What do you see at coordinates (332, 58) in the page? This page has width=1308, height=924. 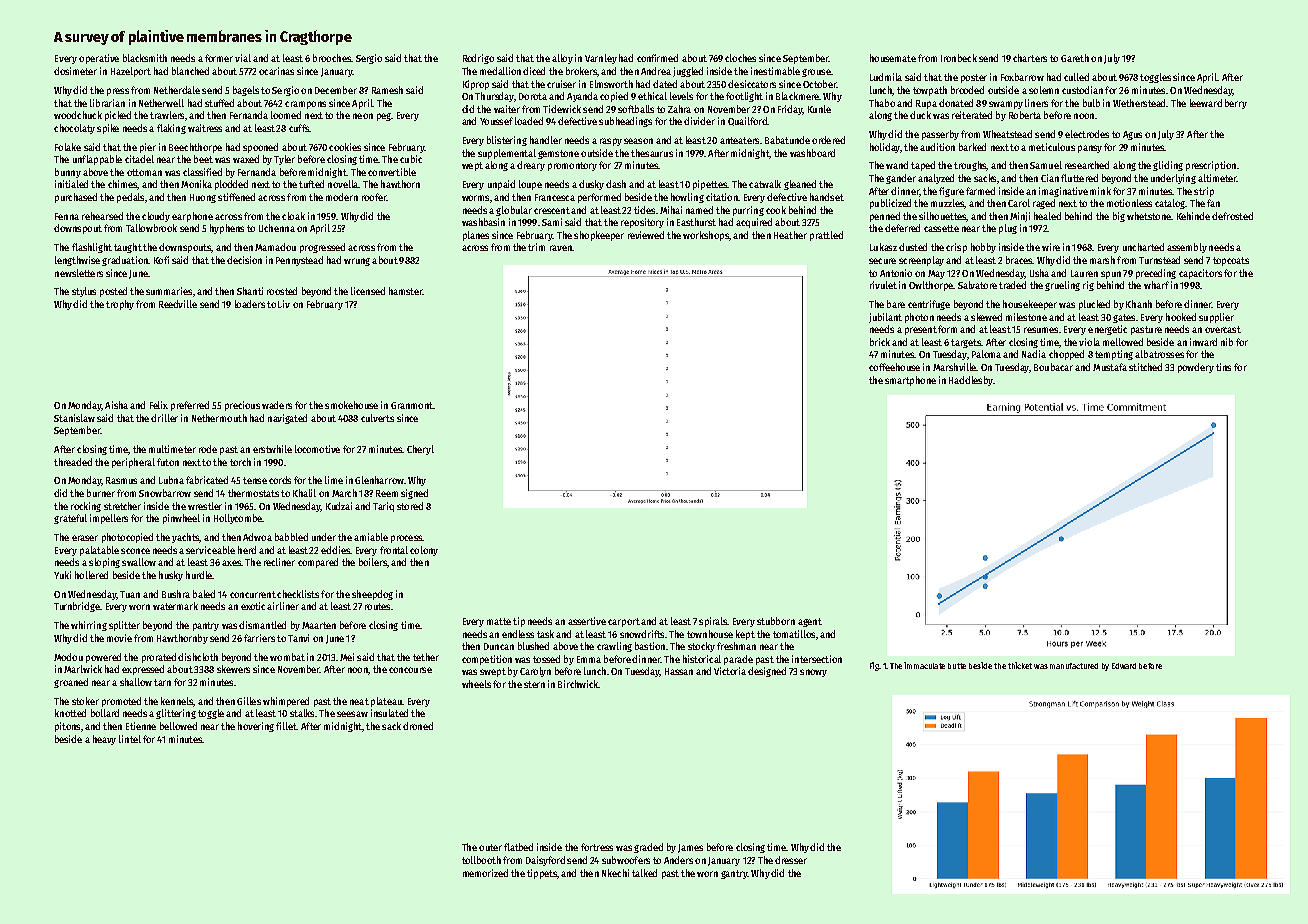 I see `brooches` at bounding box center [332, 58].
